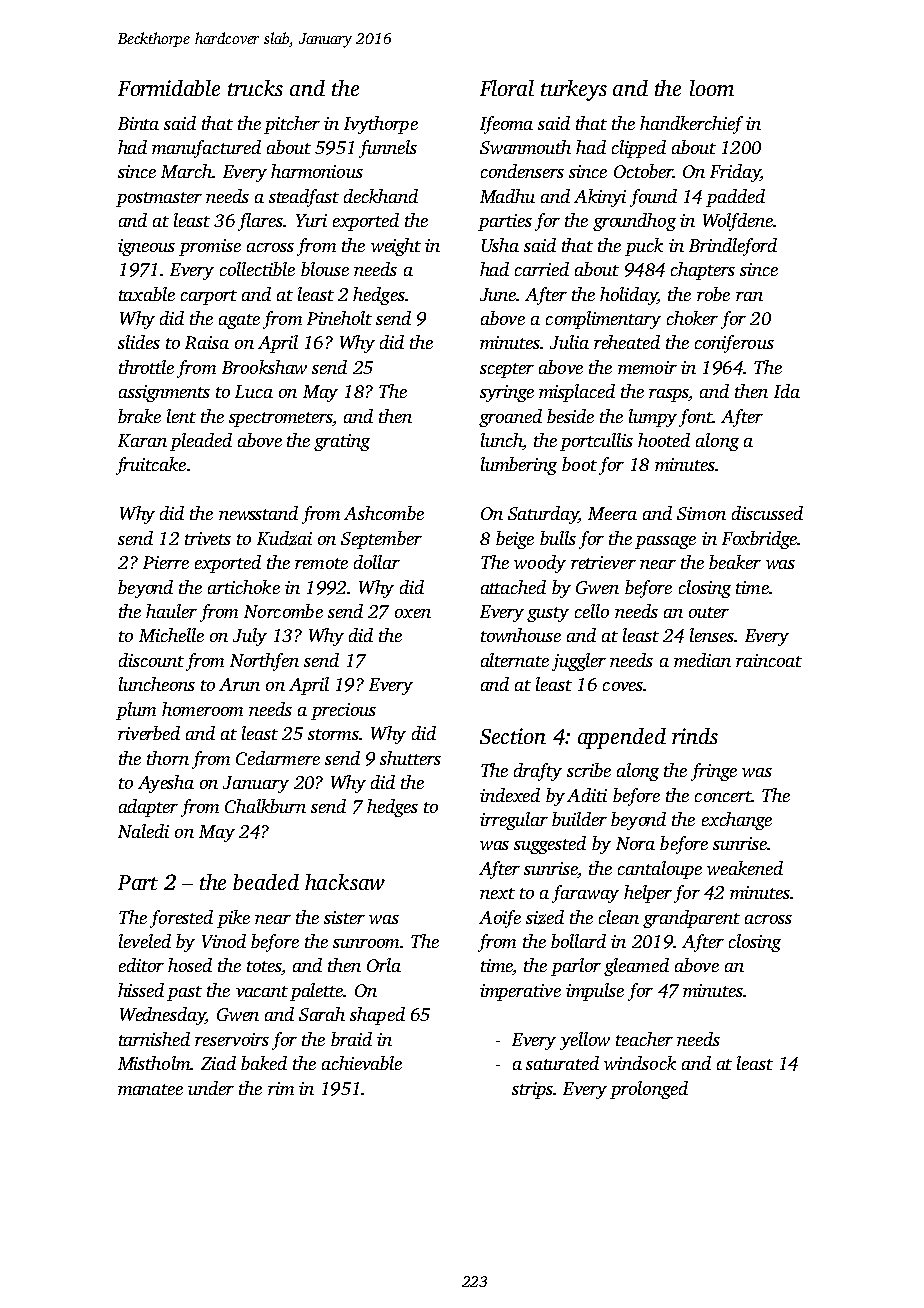 The height and width of the image is (1308, 924). I want to click on precious, so click(343, 711).
